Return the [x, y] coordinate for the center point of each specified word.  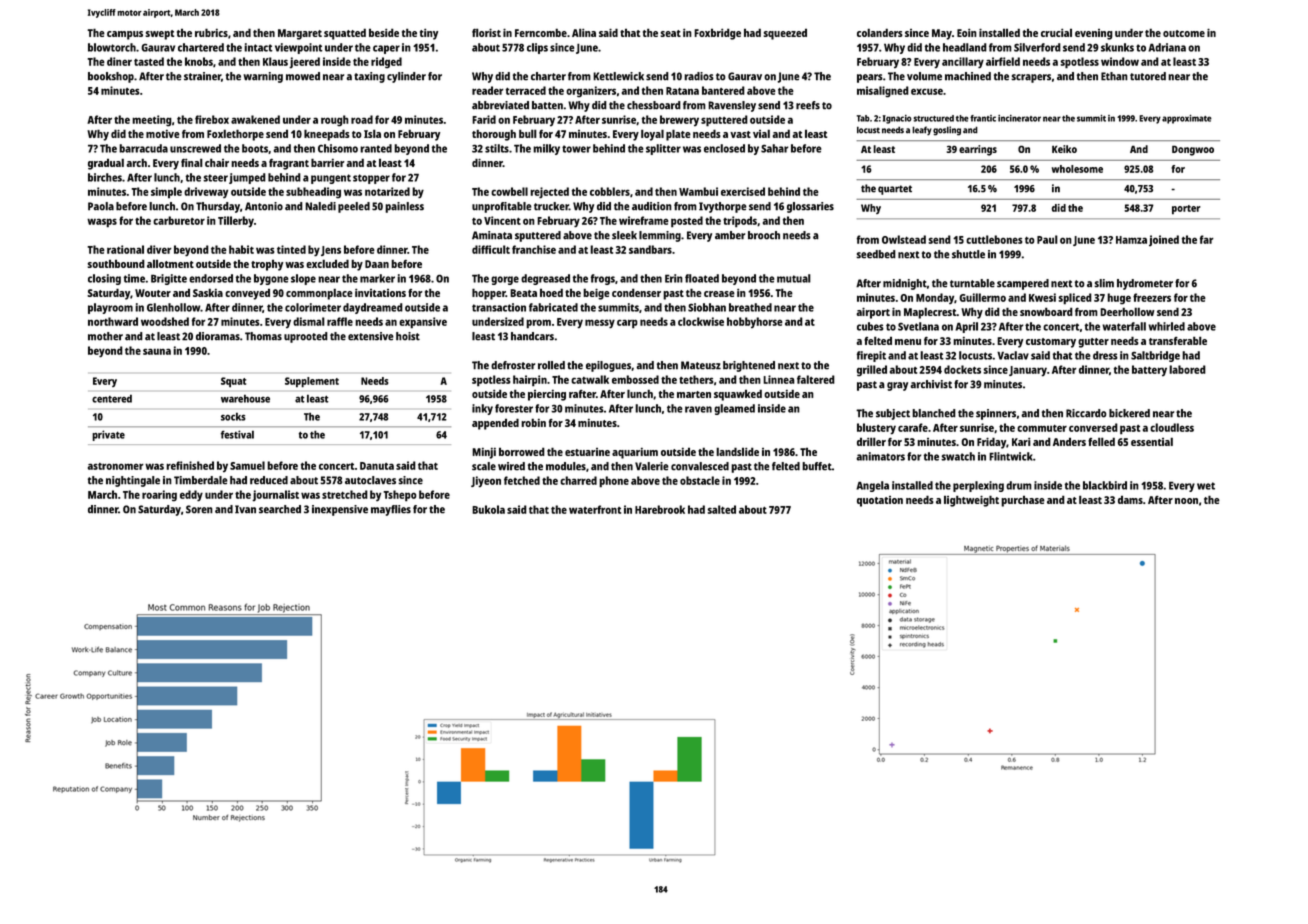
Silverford [1037, 47]
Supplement [312, 382]
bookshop [111, 77]
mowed [303, 76]
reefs [808, 105]
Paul [1047, 239]
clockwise [701, 321]
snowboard [1046, 311]
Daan [377, 264]
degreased [545, 279]
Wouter [153, 293]
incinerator [1019, 118]
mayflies [391, 510]
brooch [764, 235]
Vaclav [1013, 355]
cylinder [406, 77]
